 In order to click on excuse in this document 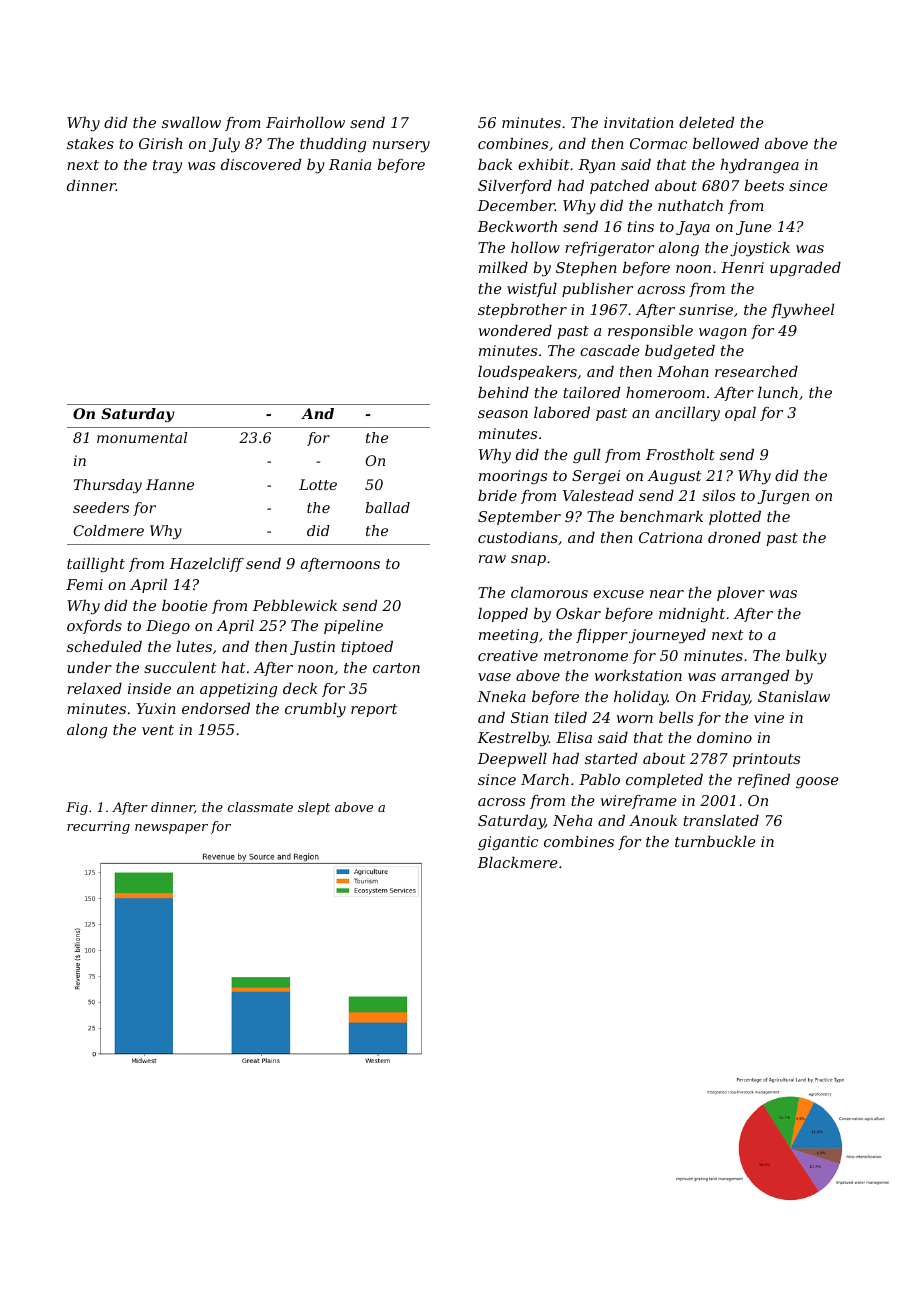, I will do `click(618, 594)`.
